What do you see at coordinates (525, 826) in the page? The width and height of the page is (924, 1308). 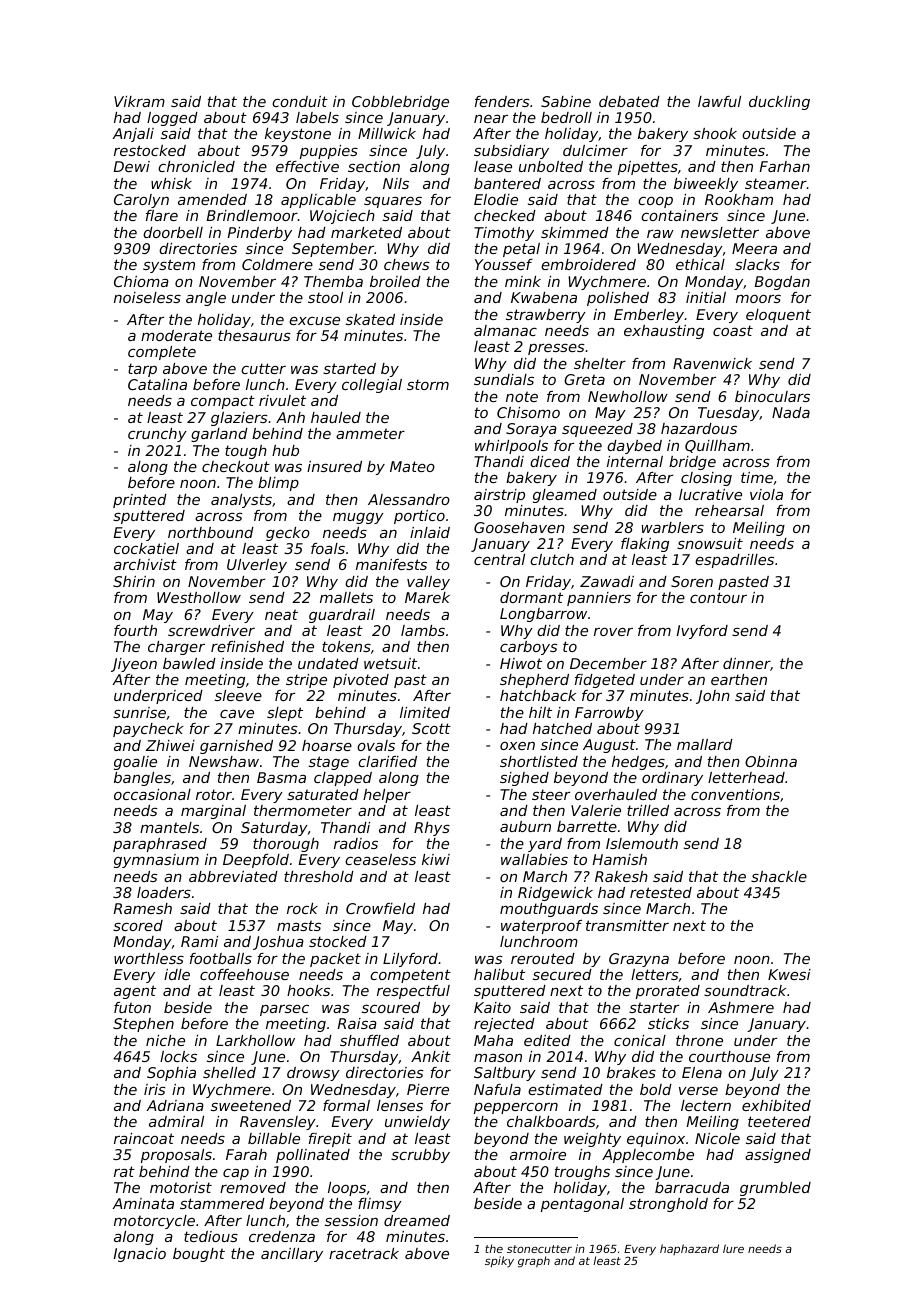 I see `auburn` at bounding box center [525, 826].
